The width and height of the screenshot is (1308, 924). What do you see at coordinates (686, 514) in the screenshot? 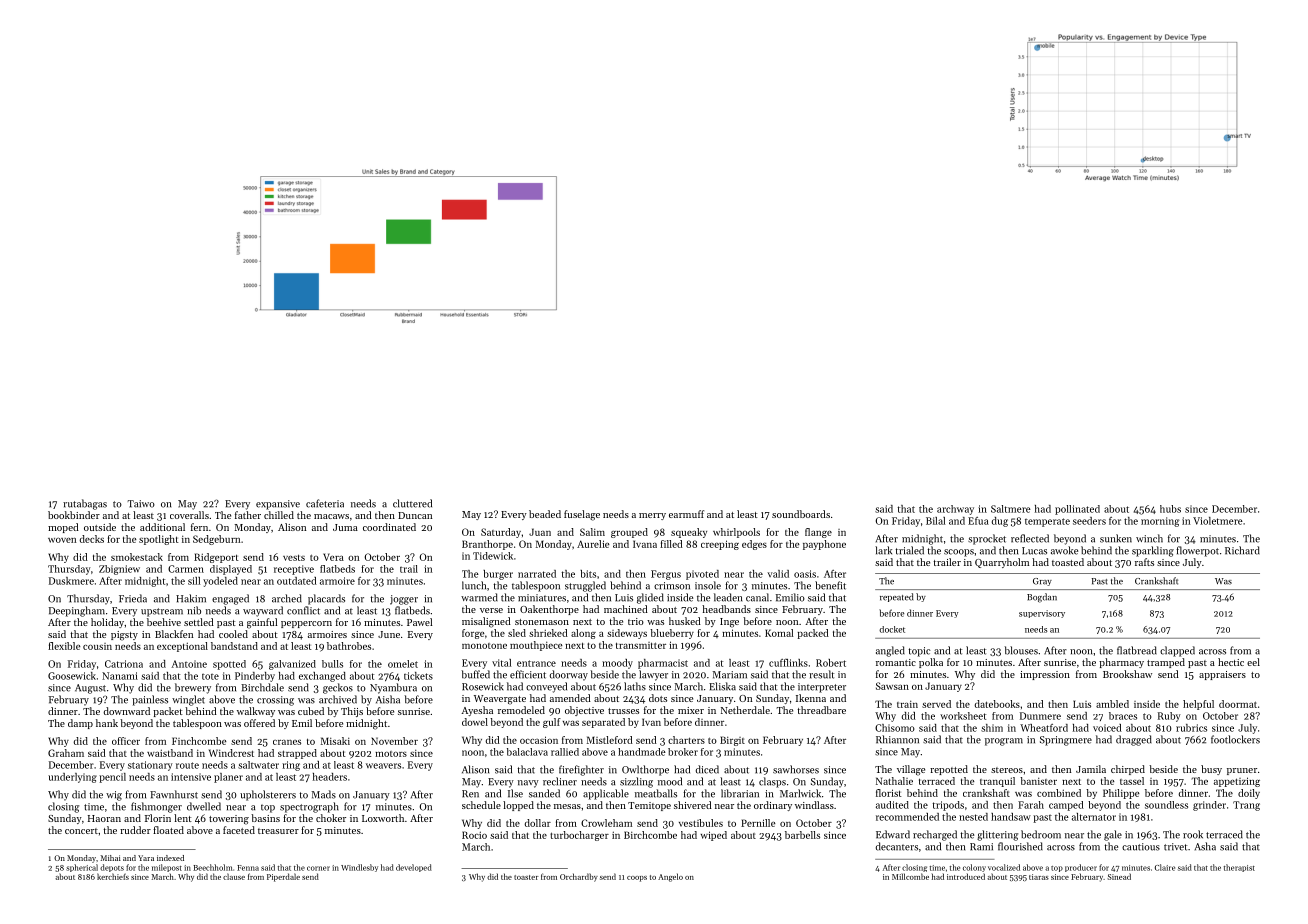
I see `earmuff` at bounding box center [686, 514].
